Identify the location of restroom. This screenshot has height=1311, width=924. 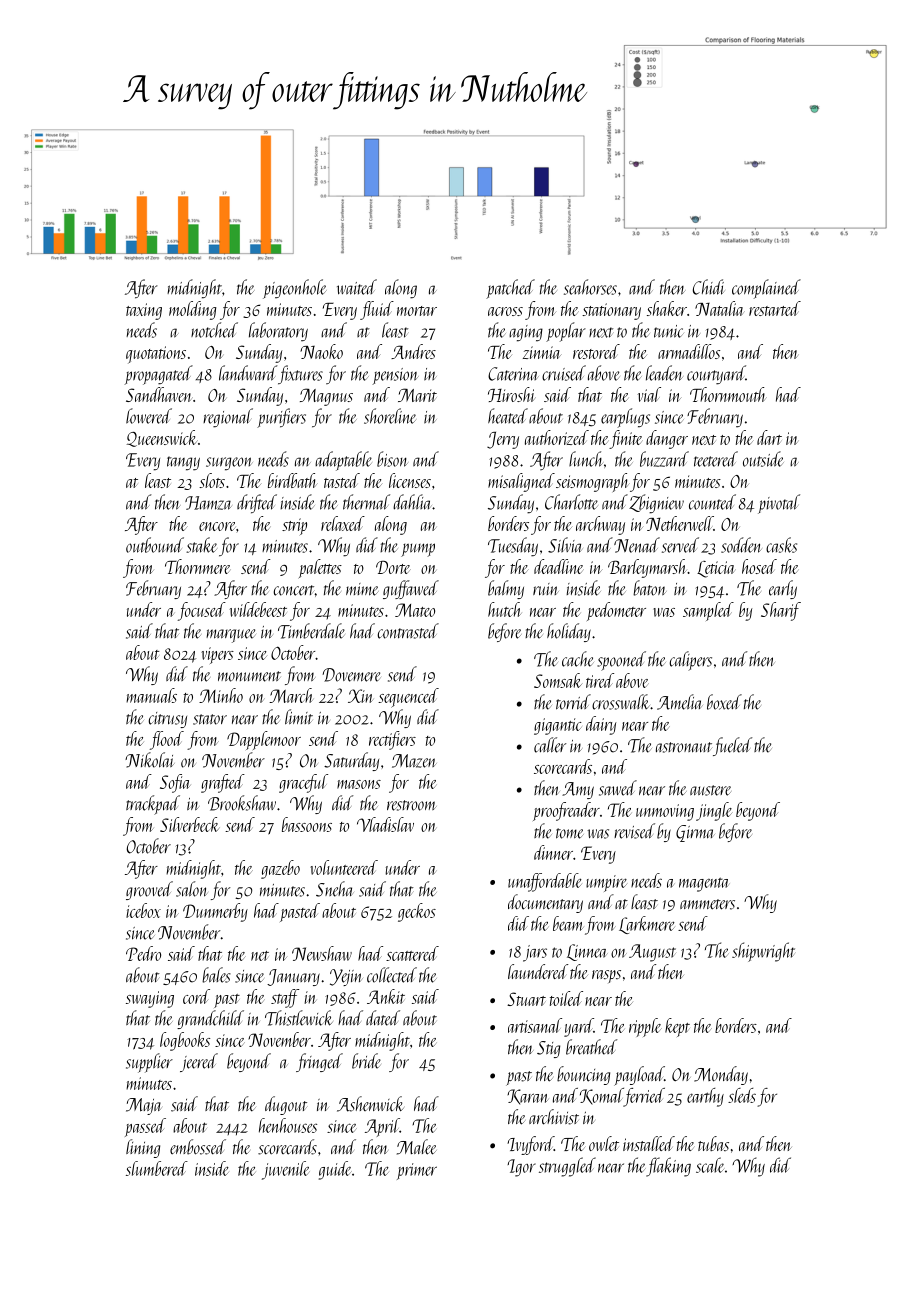
(412, 805).
